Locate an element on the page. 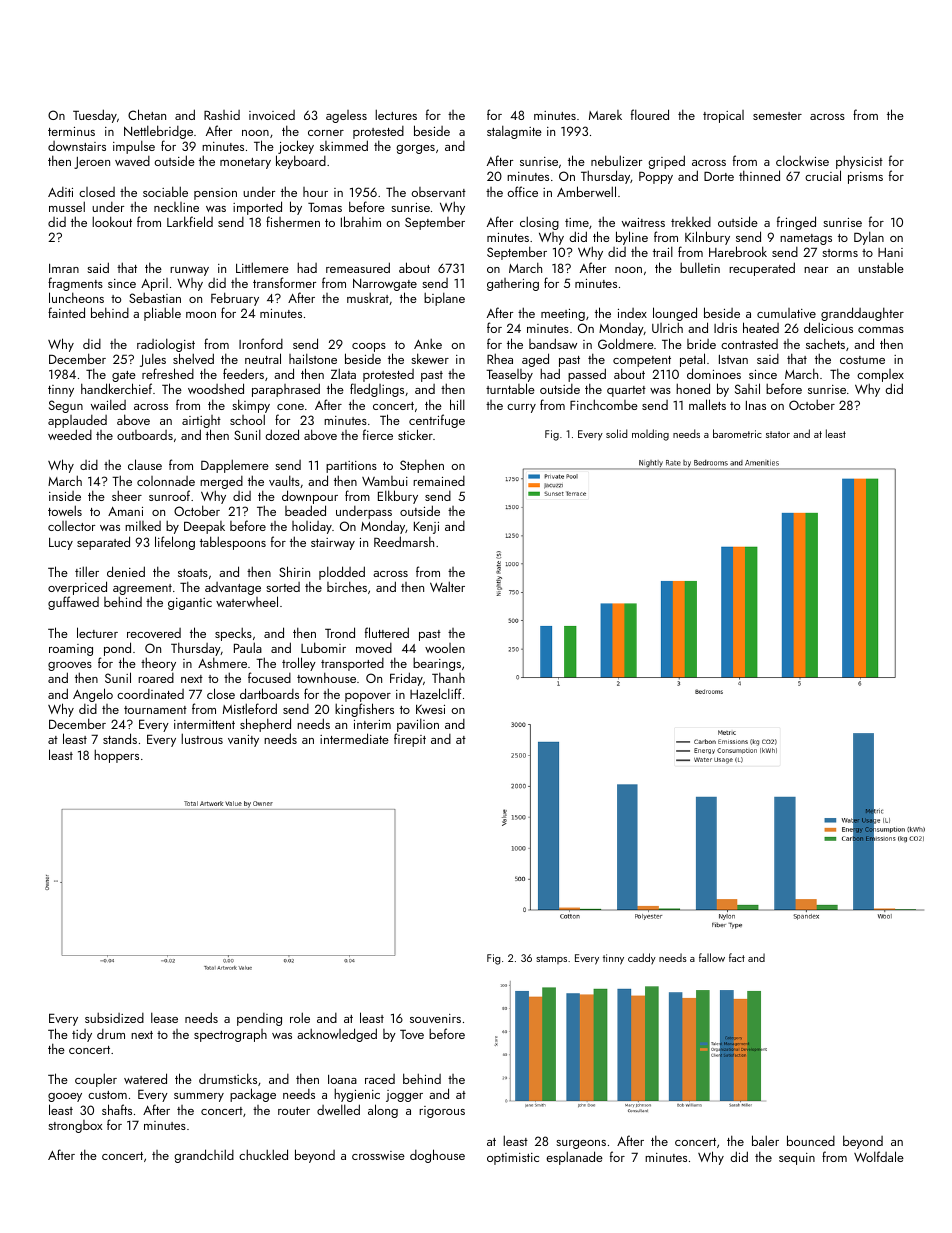  curry is located at coordinates (521, 408).
